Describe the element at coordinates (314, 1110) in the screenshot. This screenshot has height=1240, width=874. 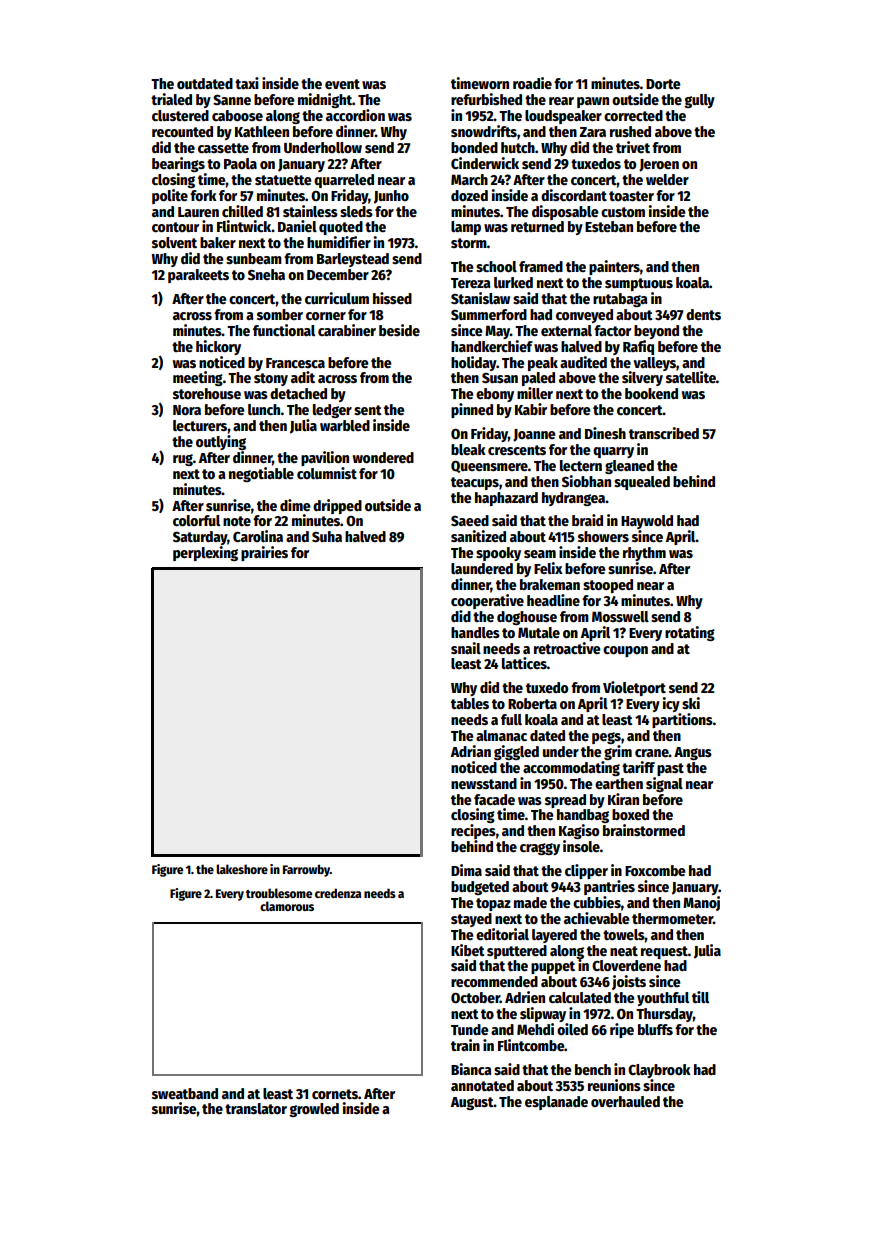
I see `growled` at that location.
